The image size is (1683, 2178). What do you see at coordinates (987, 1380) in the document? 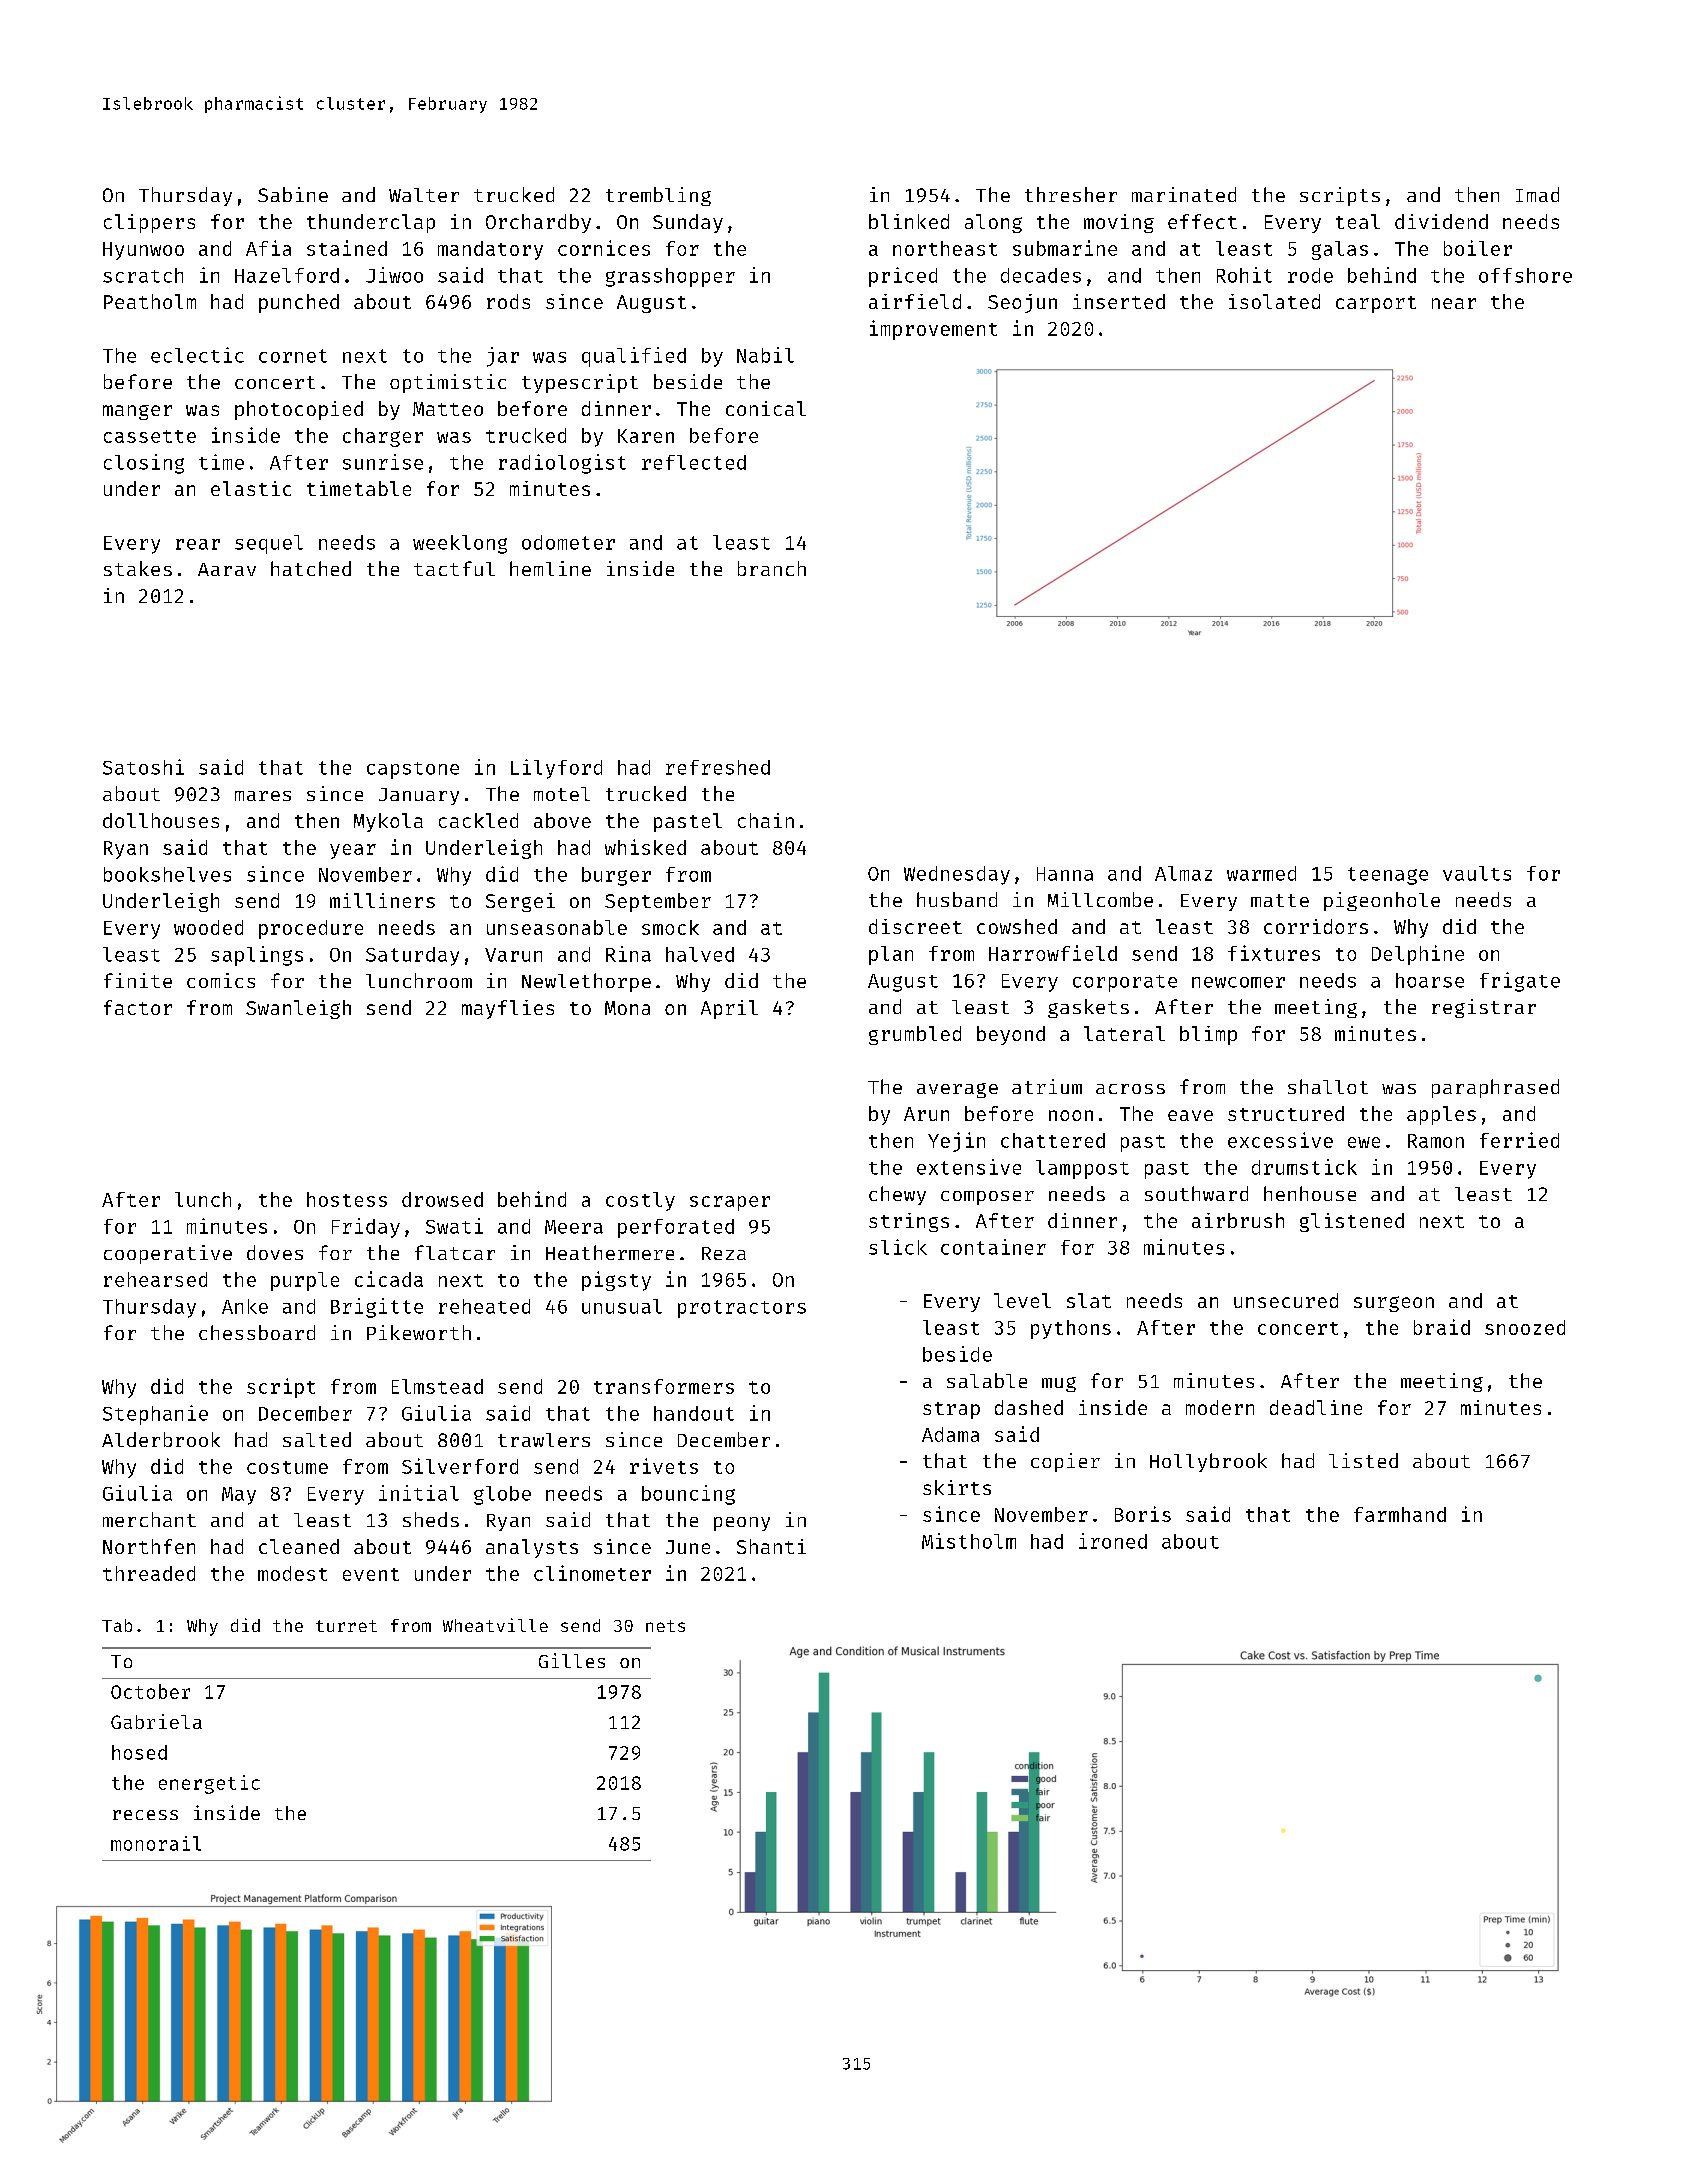
I see `salable` at bounding box center [987, 1380].
